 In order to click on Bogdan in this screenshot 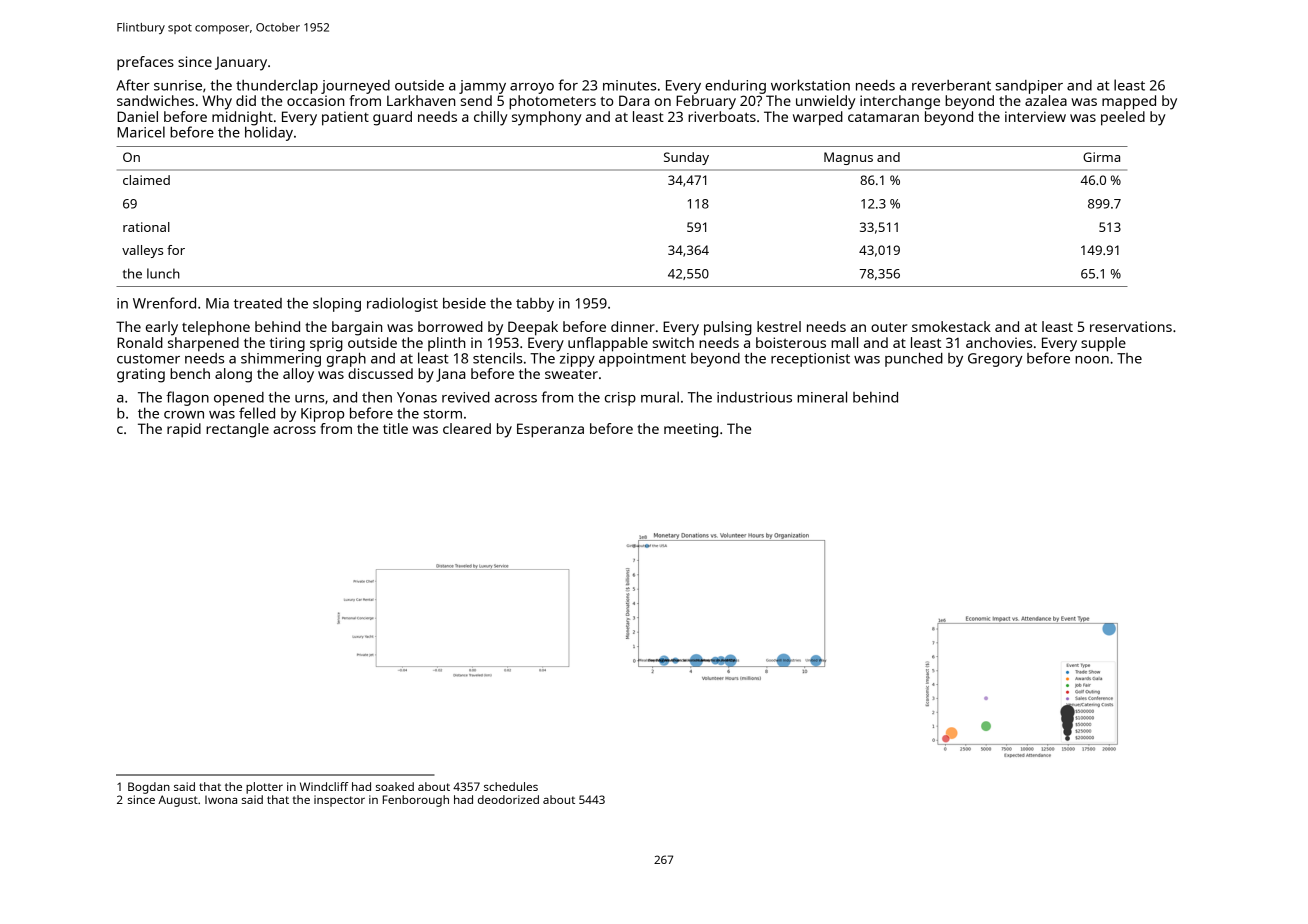, I will do `click(149, 788)`.
